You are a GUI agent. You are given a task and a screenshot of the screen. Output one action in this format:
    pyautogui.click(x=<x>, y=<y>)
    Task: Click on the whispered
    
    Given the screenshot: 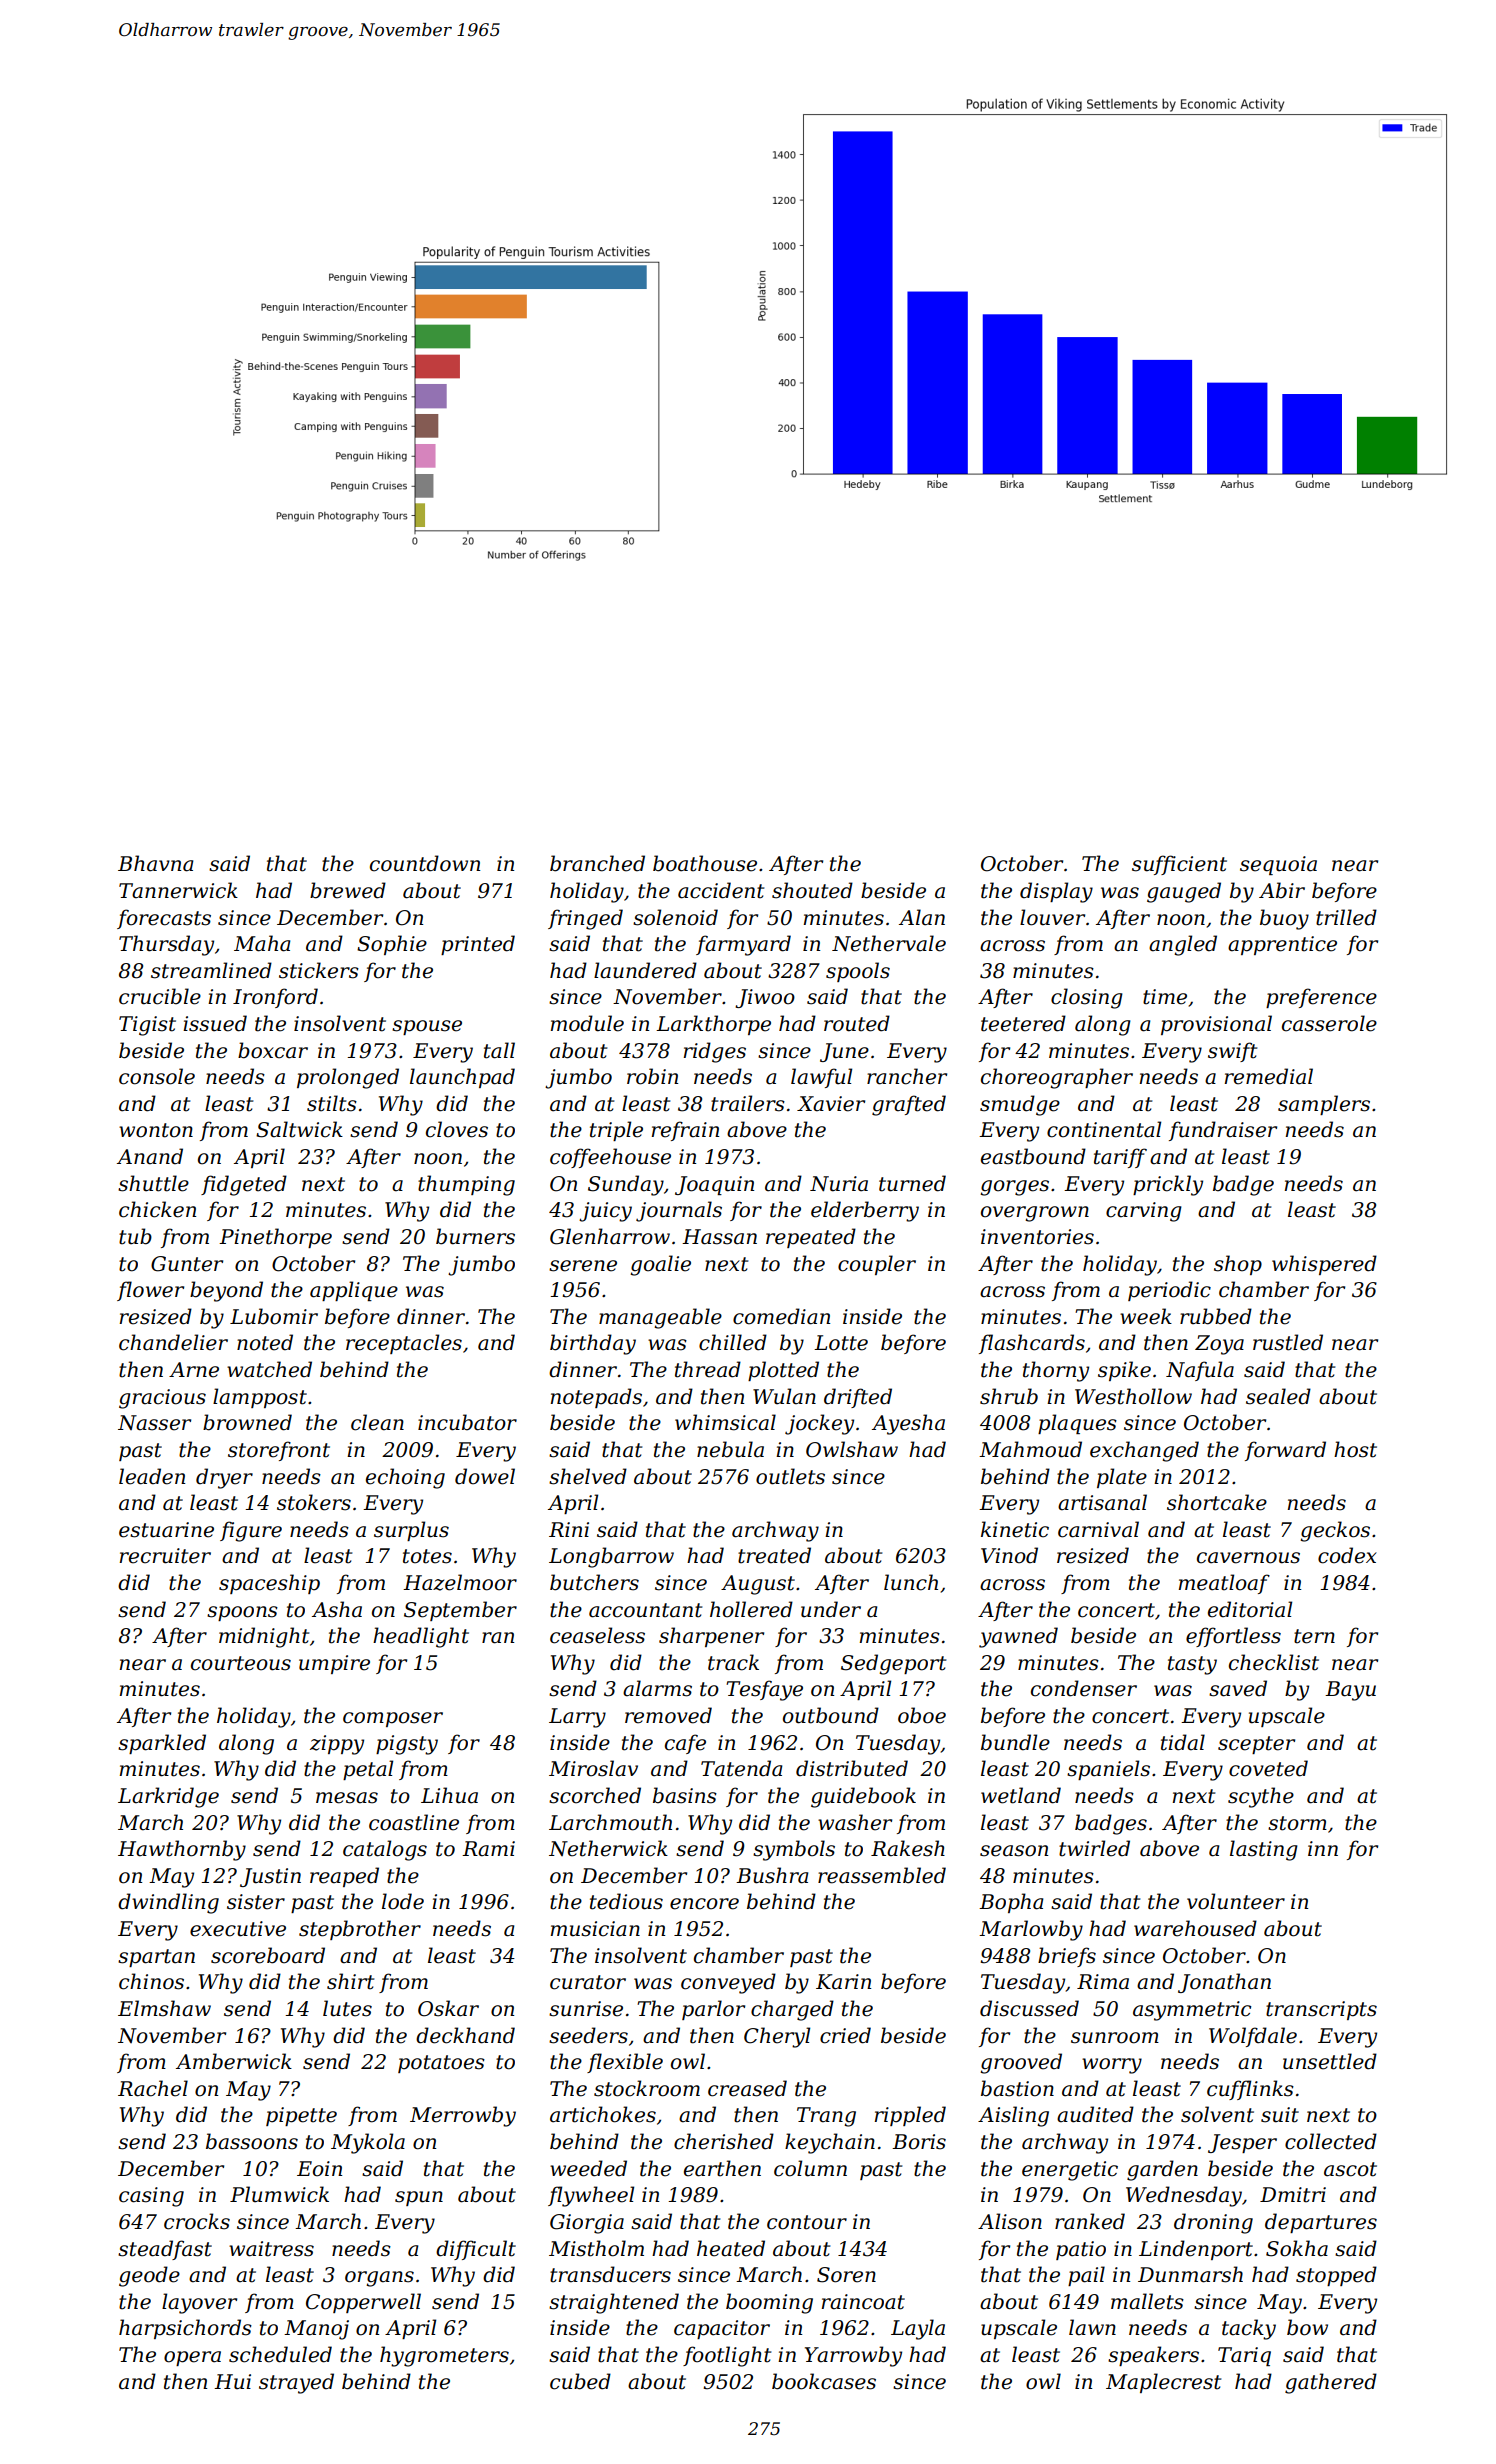 What is the action you would take?
    pyautogui.click(x=1324, y=1265)
